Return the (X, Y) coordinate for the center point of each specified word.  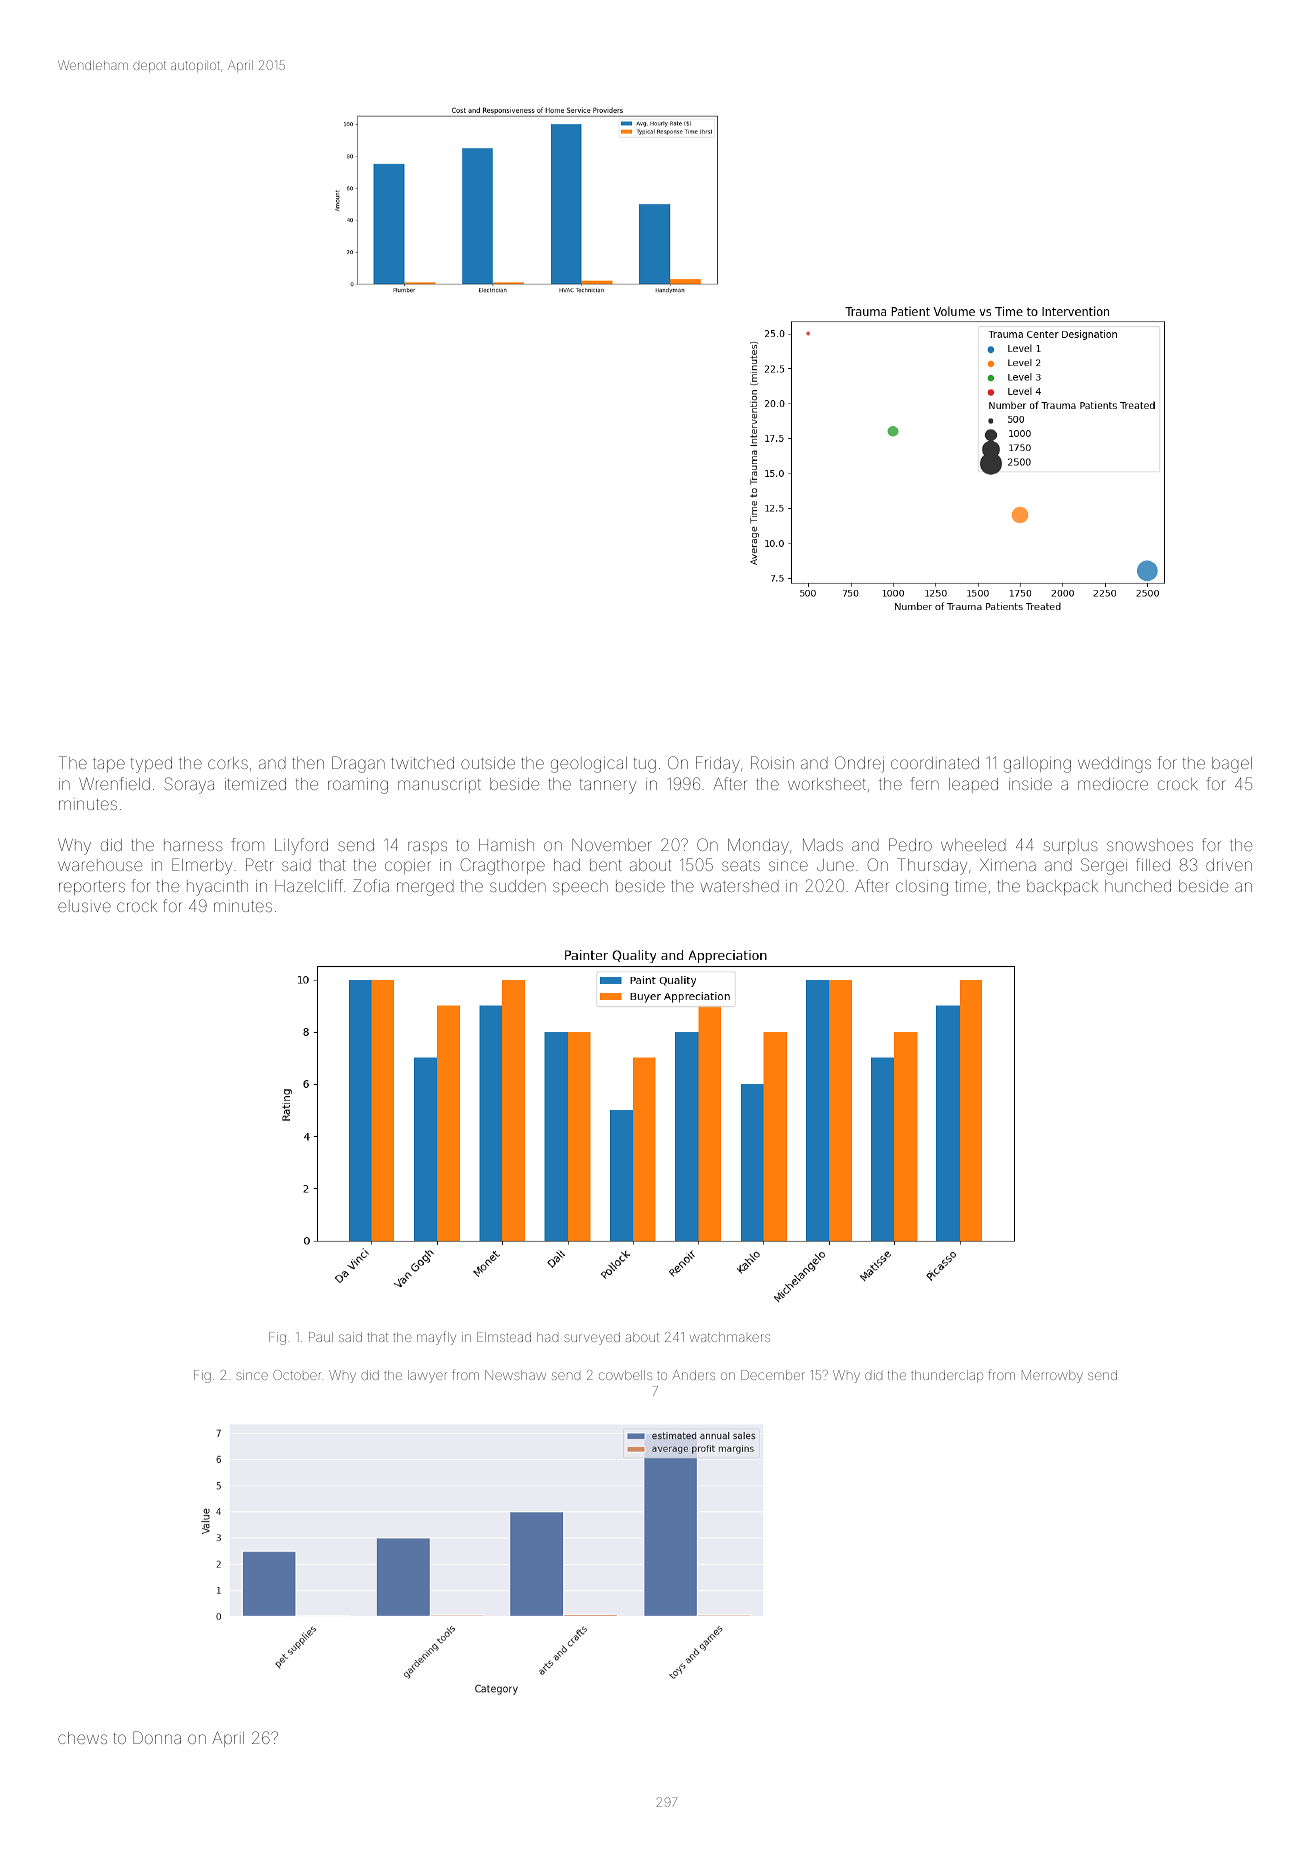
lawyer (427, 1376)
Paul (321, 1337)
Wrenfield (114, 783)
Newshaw (515, 1375)
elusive (84, 906)
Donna (157, 1737)
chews (82, 1738)
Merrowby (1052, 1376)
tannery (608, 786)
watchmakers (730, 1337)
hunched (1138, 886)
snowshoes (1150, 845)
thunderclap (947, 1376)
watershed (739, 886)
